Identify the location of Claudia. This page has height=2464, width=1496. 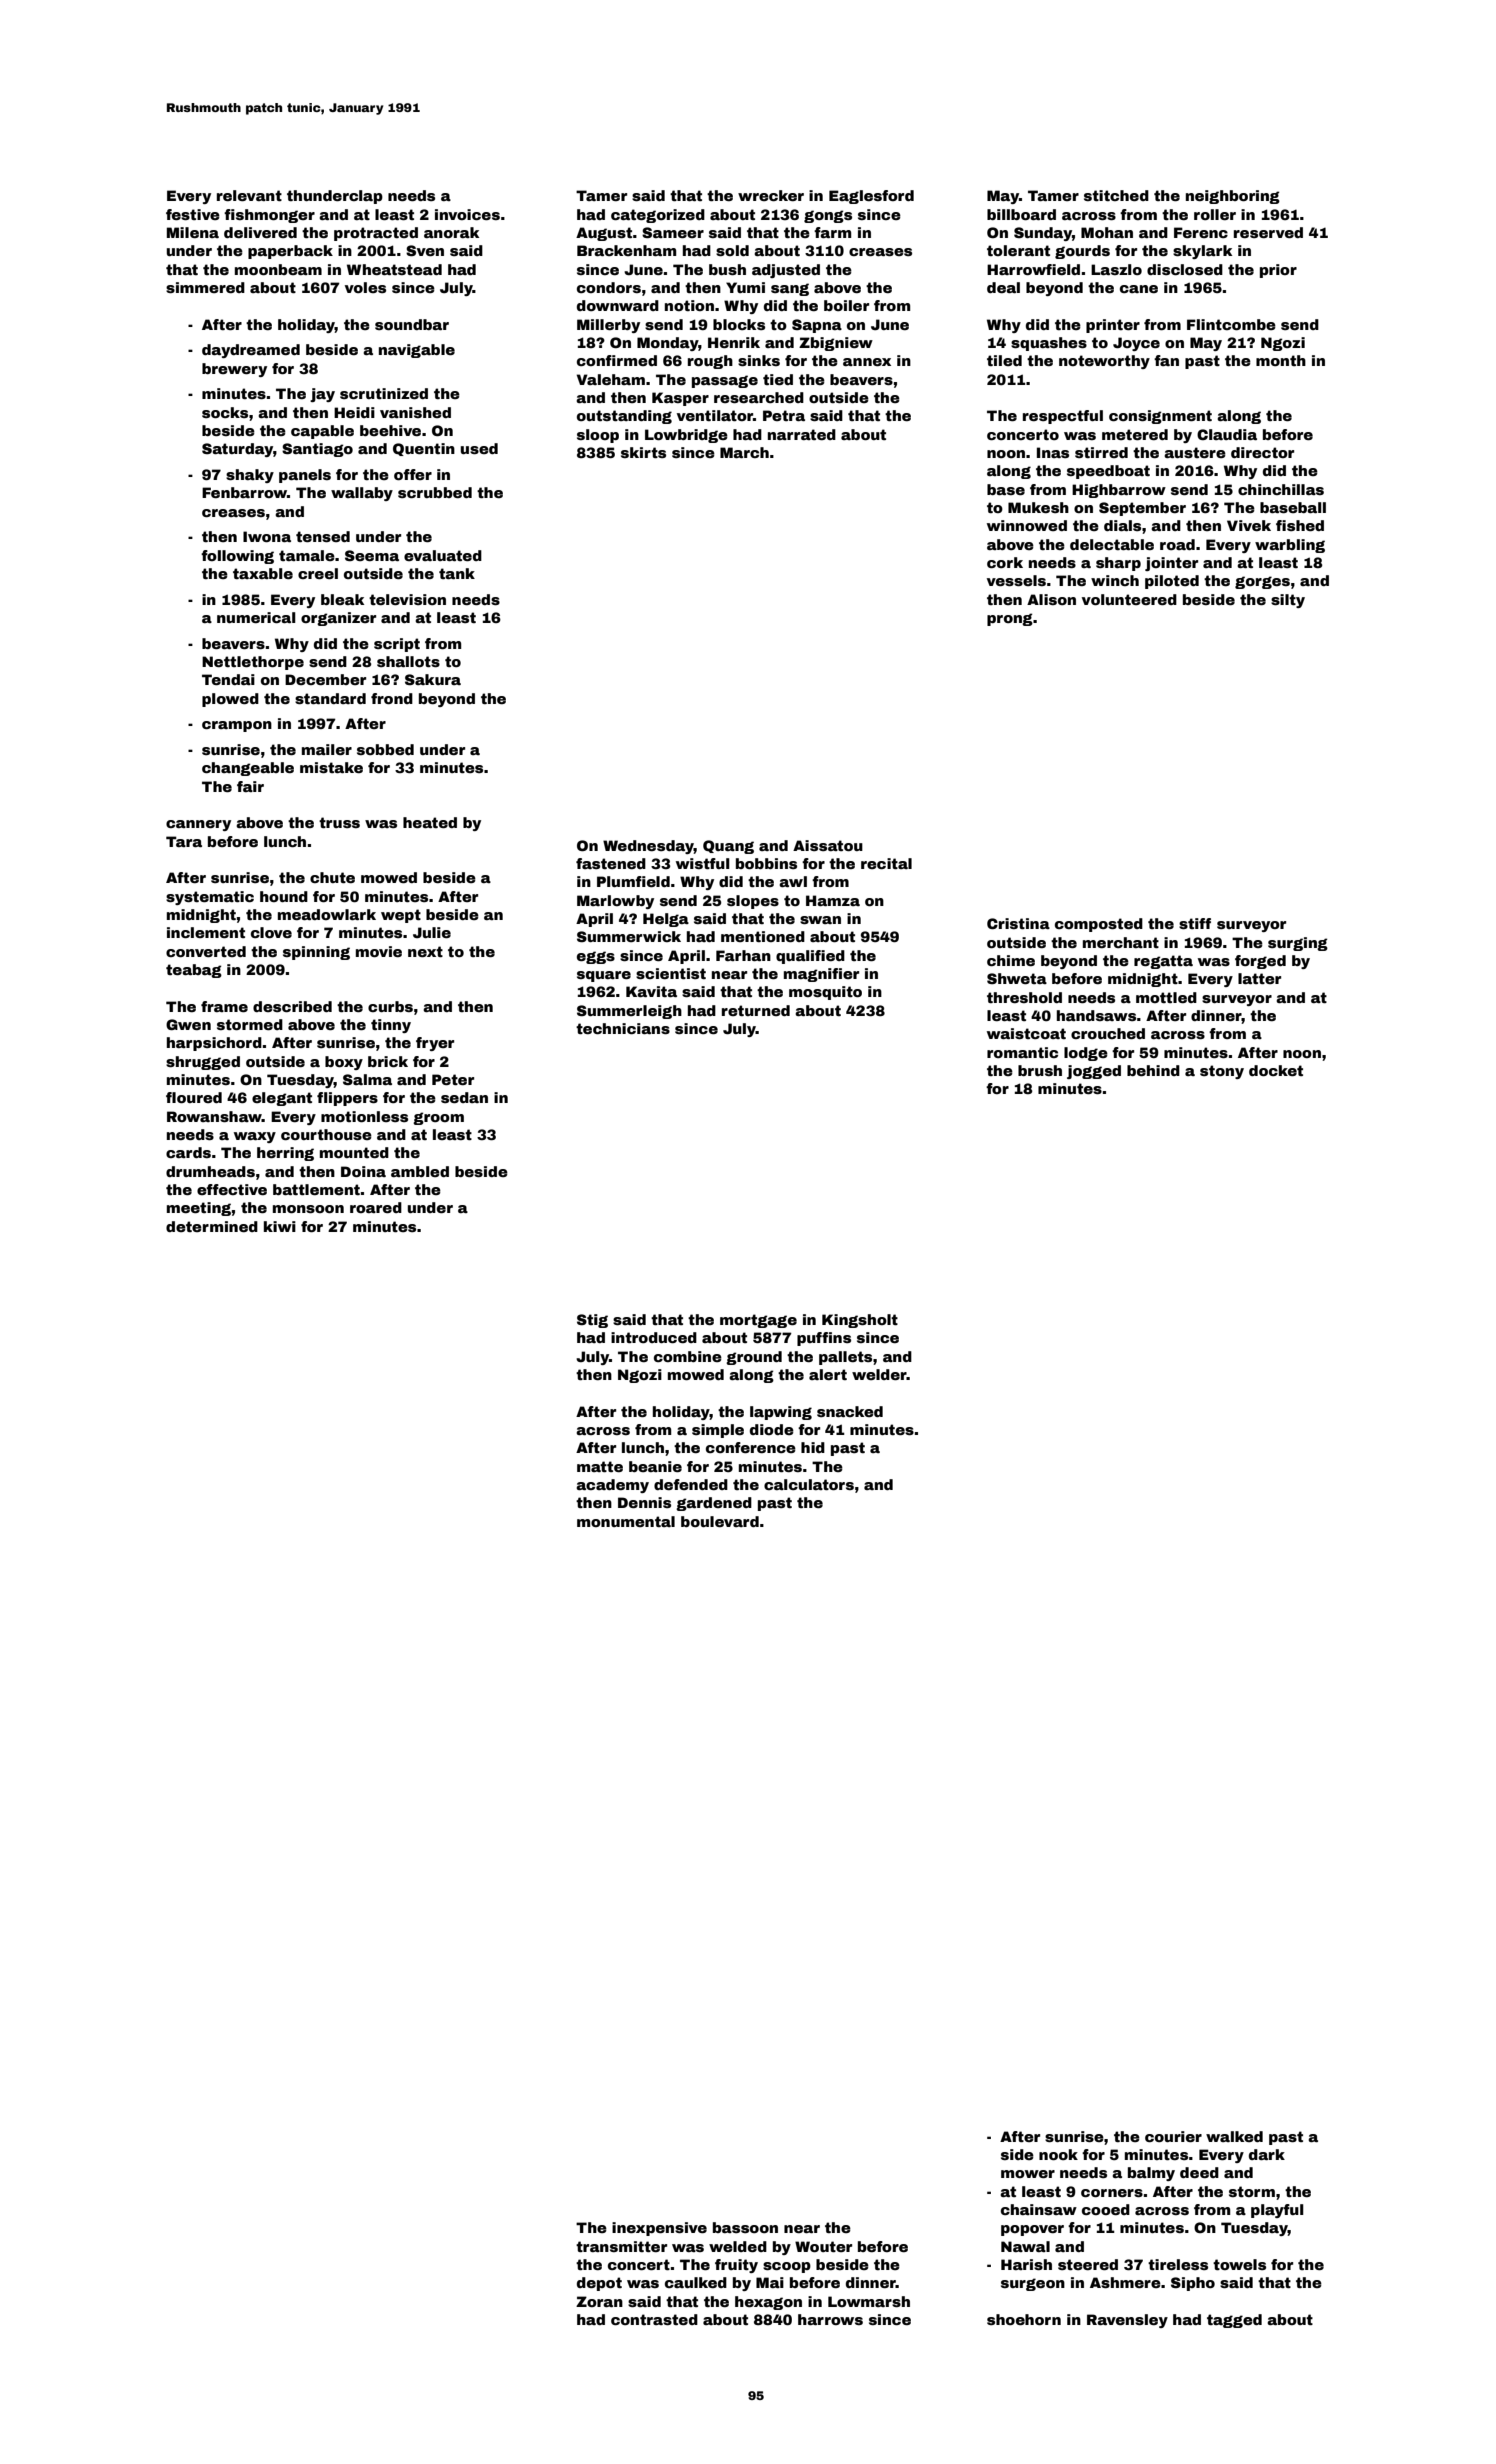
(1227, 434).
